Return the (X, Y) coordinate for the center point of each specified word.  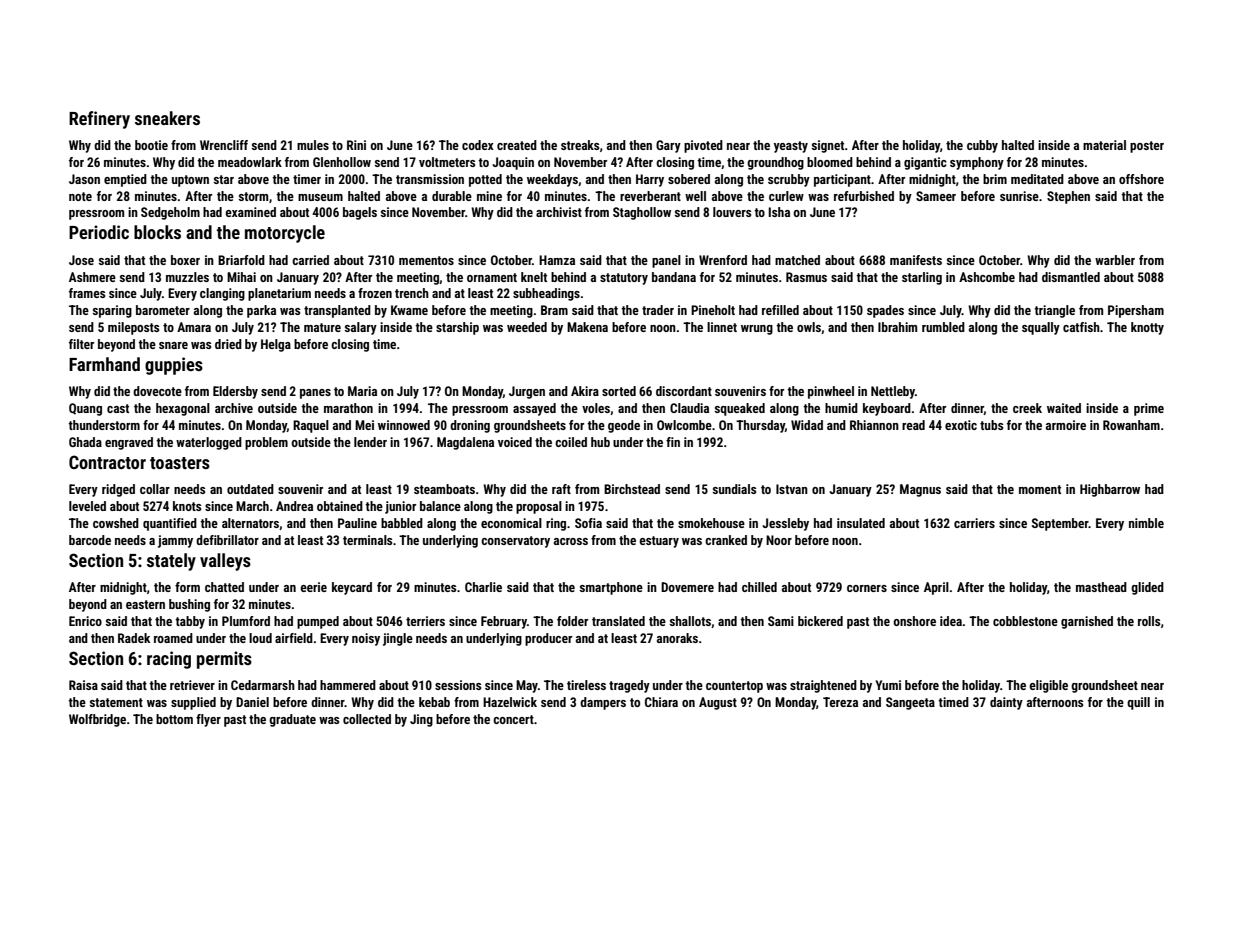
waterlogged (209, 443)
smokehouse (711, 523)
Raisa (83, 685)
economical (511, 523)
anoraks (677, 638)
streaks (580, 145)
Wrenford (723, 260)
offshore (1141, 179)
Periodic (99, 232)
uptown (190, 181)
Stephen (1068, 197)
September (1060, 524)
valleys (225, 562)
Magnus (920, 490)
